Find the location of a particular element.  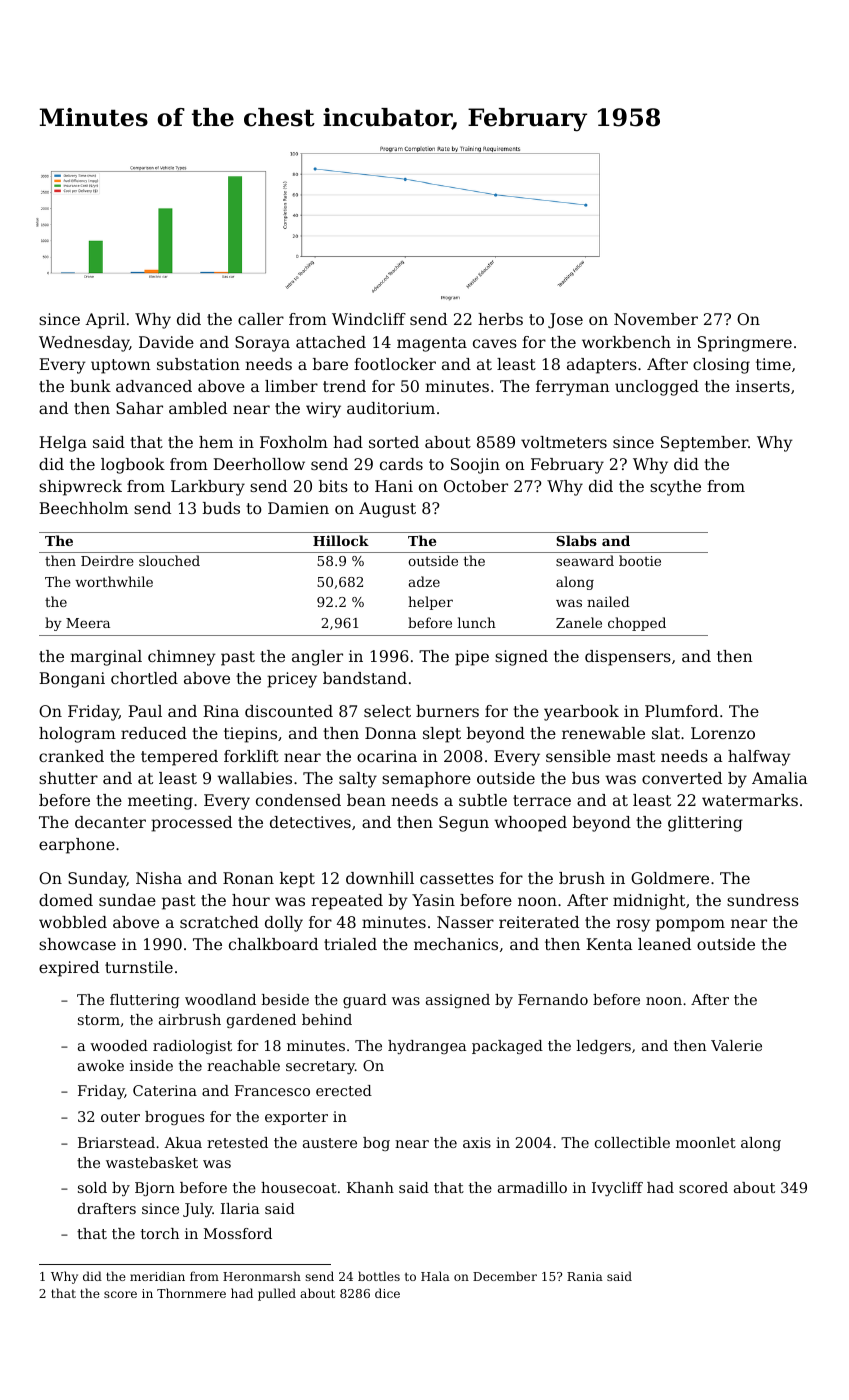

Ilaria is located at coordinates (240, 1208).
